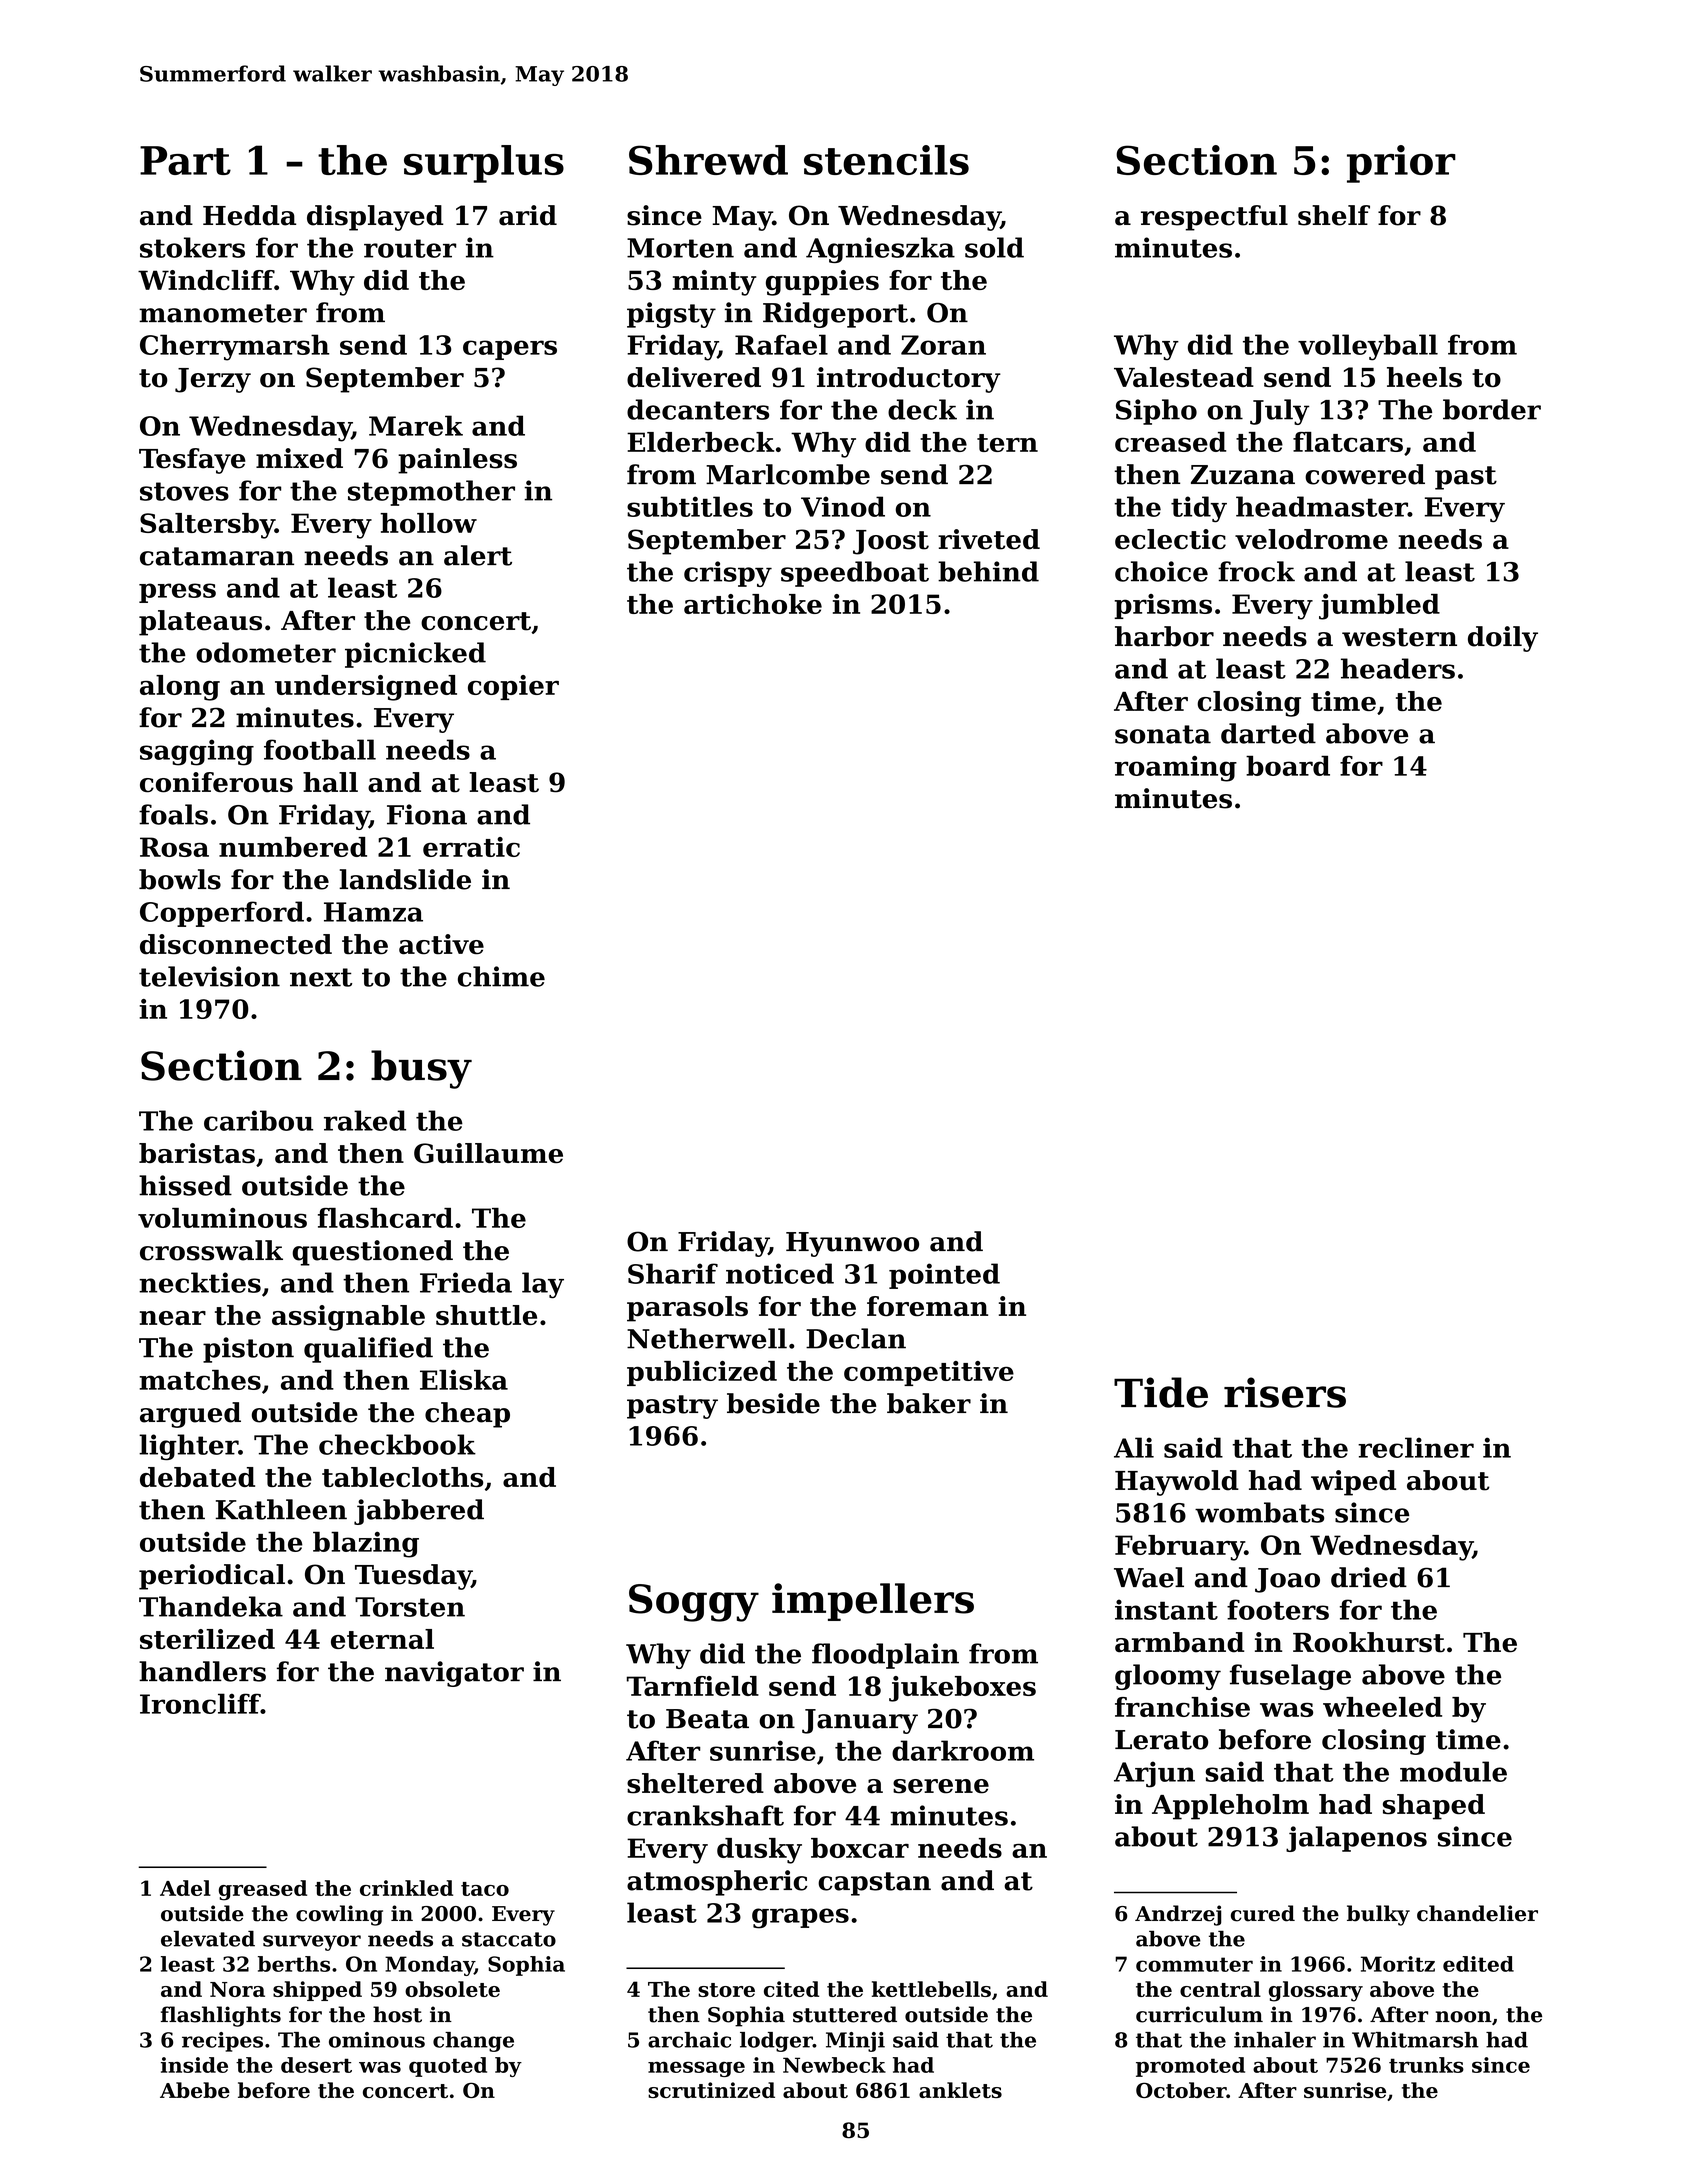 The width and height of the screenshot is (1683, 2178). What do you see at coordinates (1163, 734) in the screenshot?
I see `sonata` at bounding box center [1163, 734].
